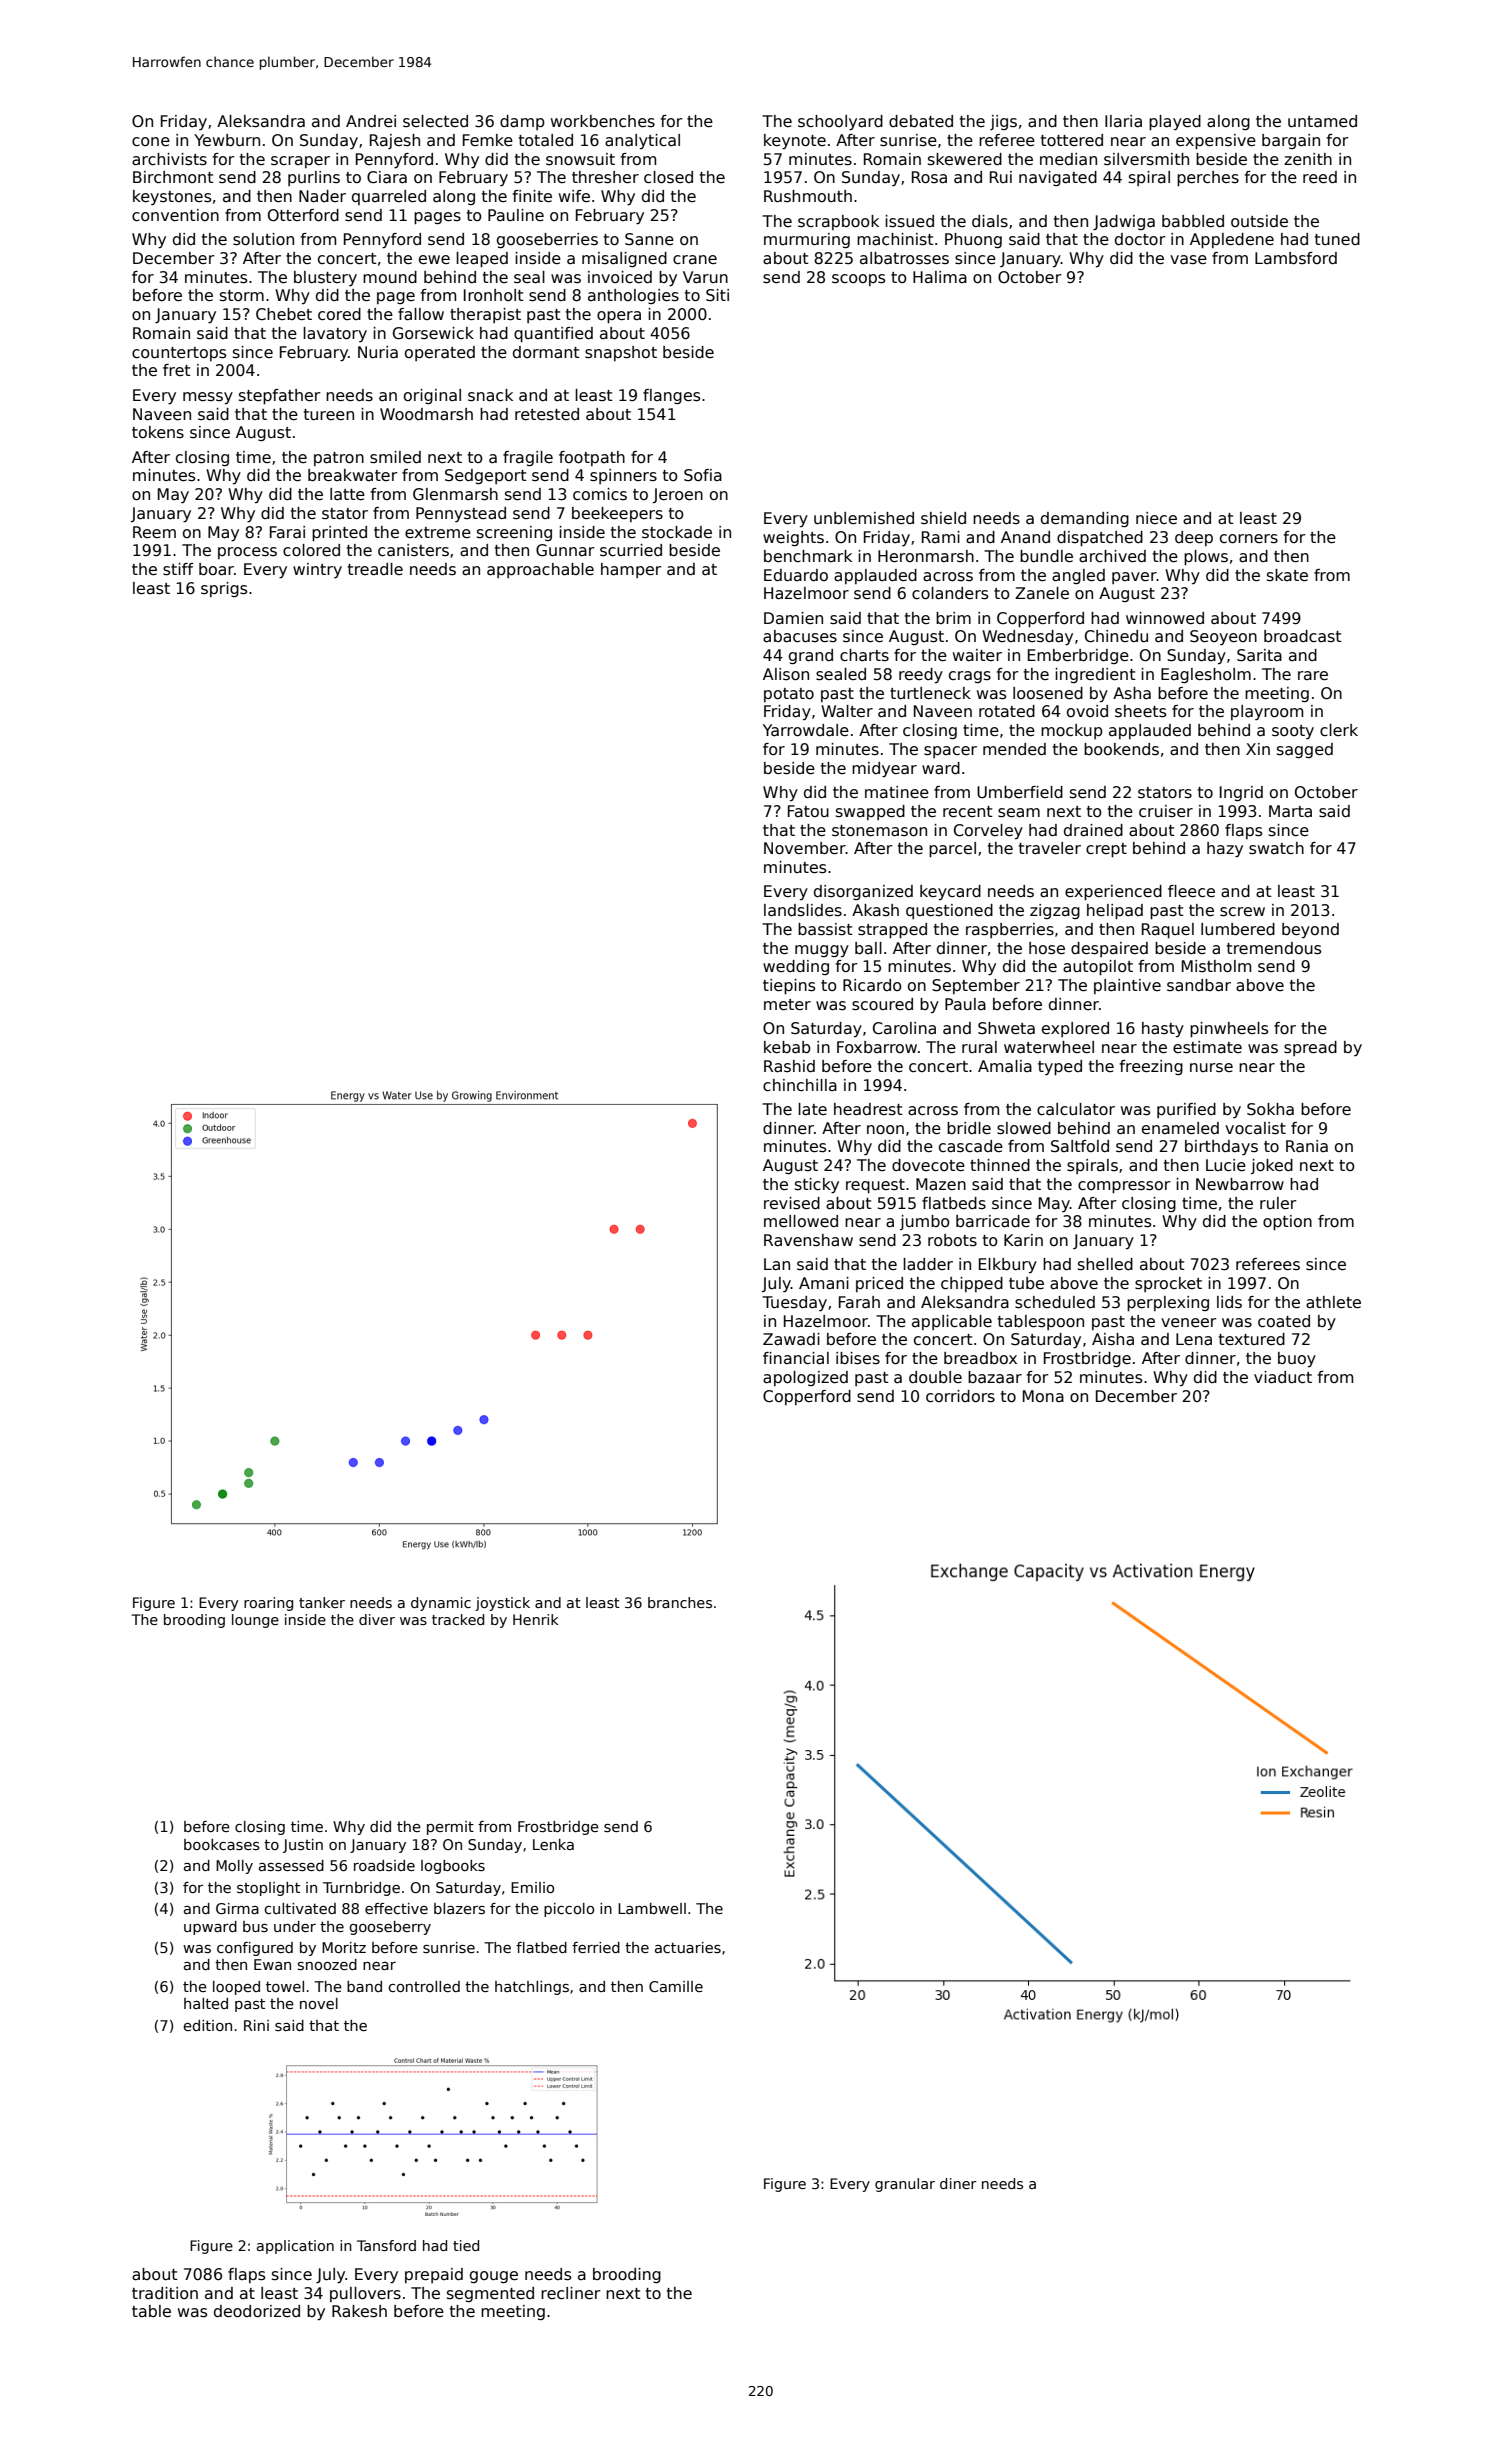 Image resolution: width=1496 pixels, height=2464 pixels. I want to click on Mona, so click(1043, 1396).
